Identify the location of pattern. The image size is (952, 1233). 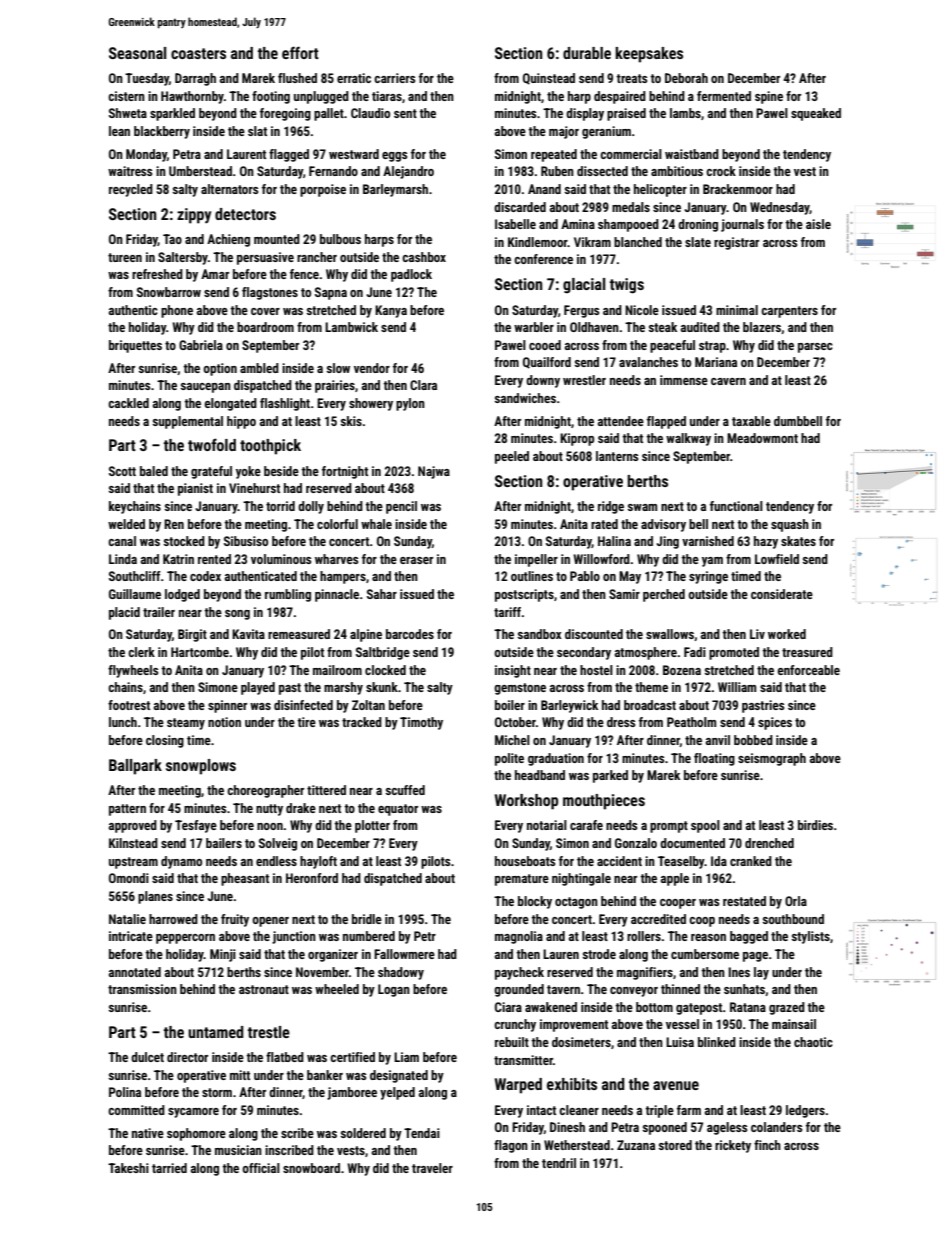
(127, 810).
